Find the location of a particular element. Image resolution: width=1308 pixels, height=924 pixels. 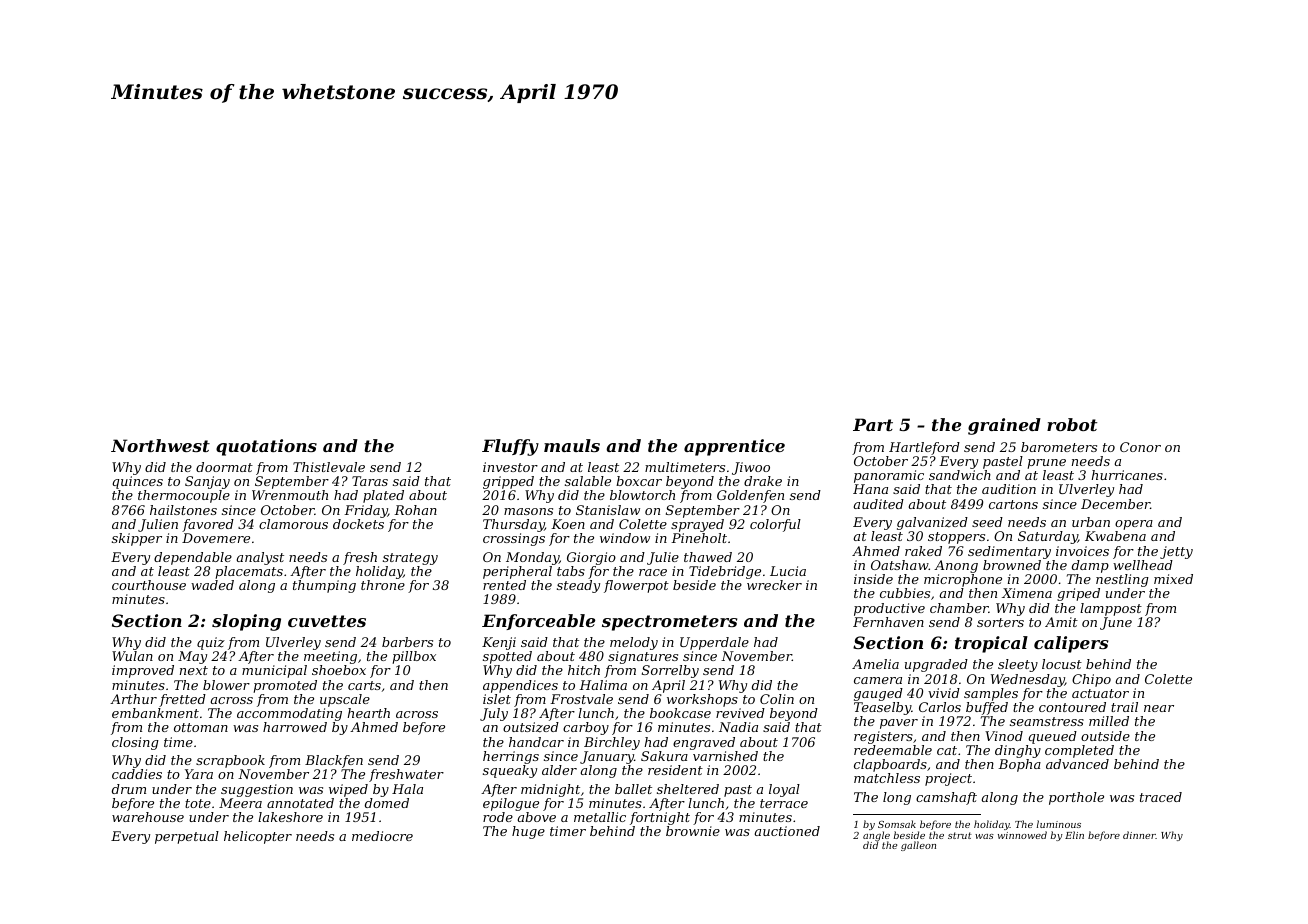

Northwest is located at coordinates (160, 445).
